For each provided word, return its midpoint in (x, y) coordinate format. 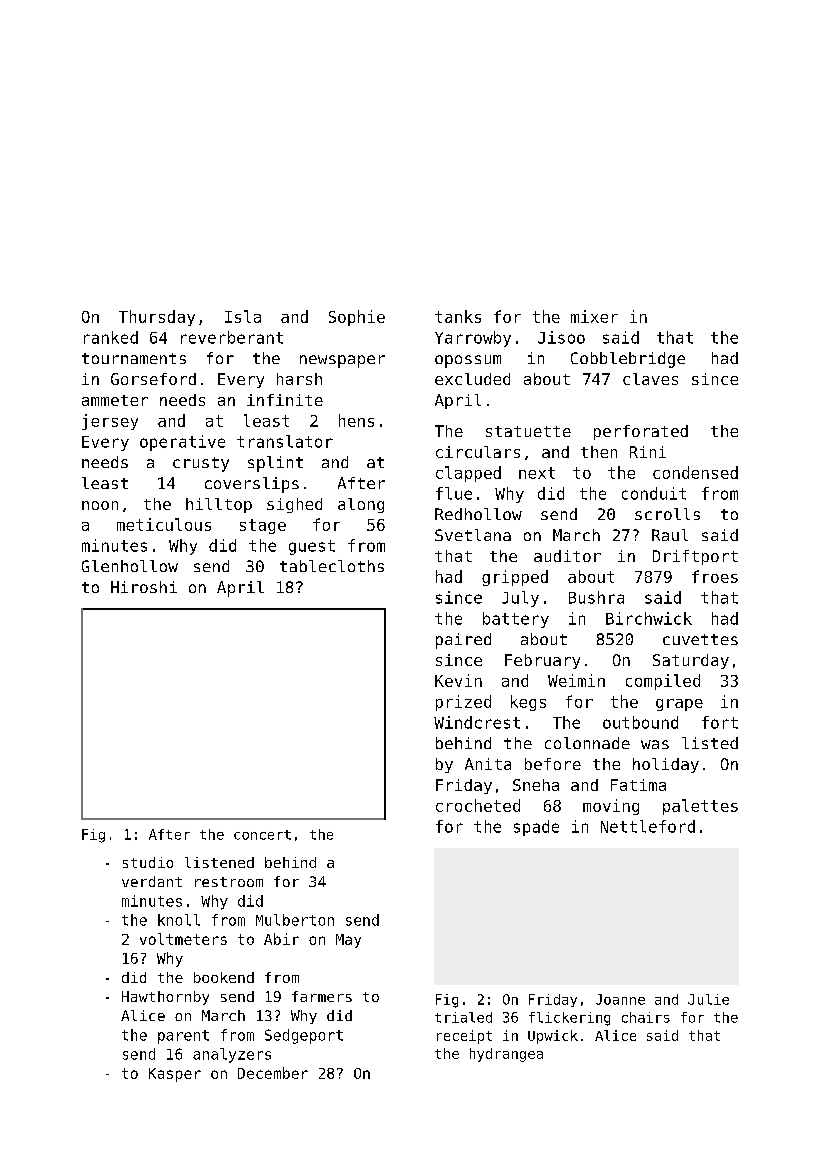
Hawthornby (165, 998)
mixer (594, 316)
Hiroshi (144, 587)
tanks (458, 316)
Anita (488, 764)
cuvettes (700, 639)
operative (182, 443)
